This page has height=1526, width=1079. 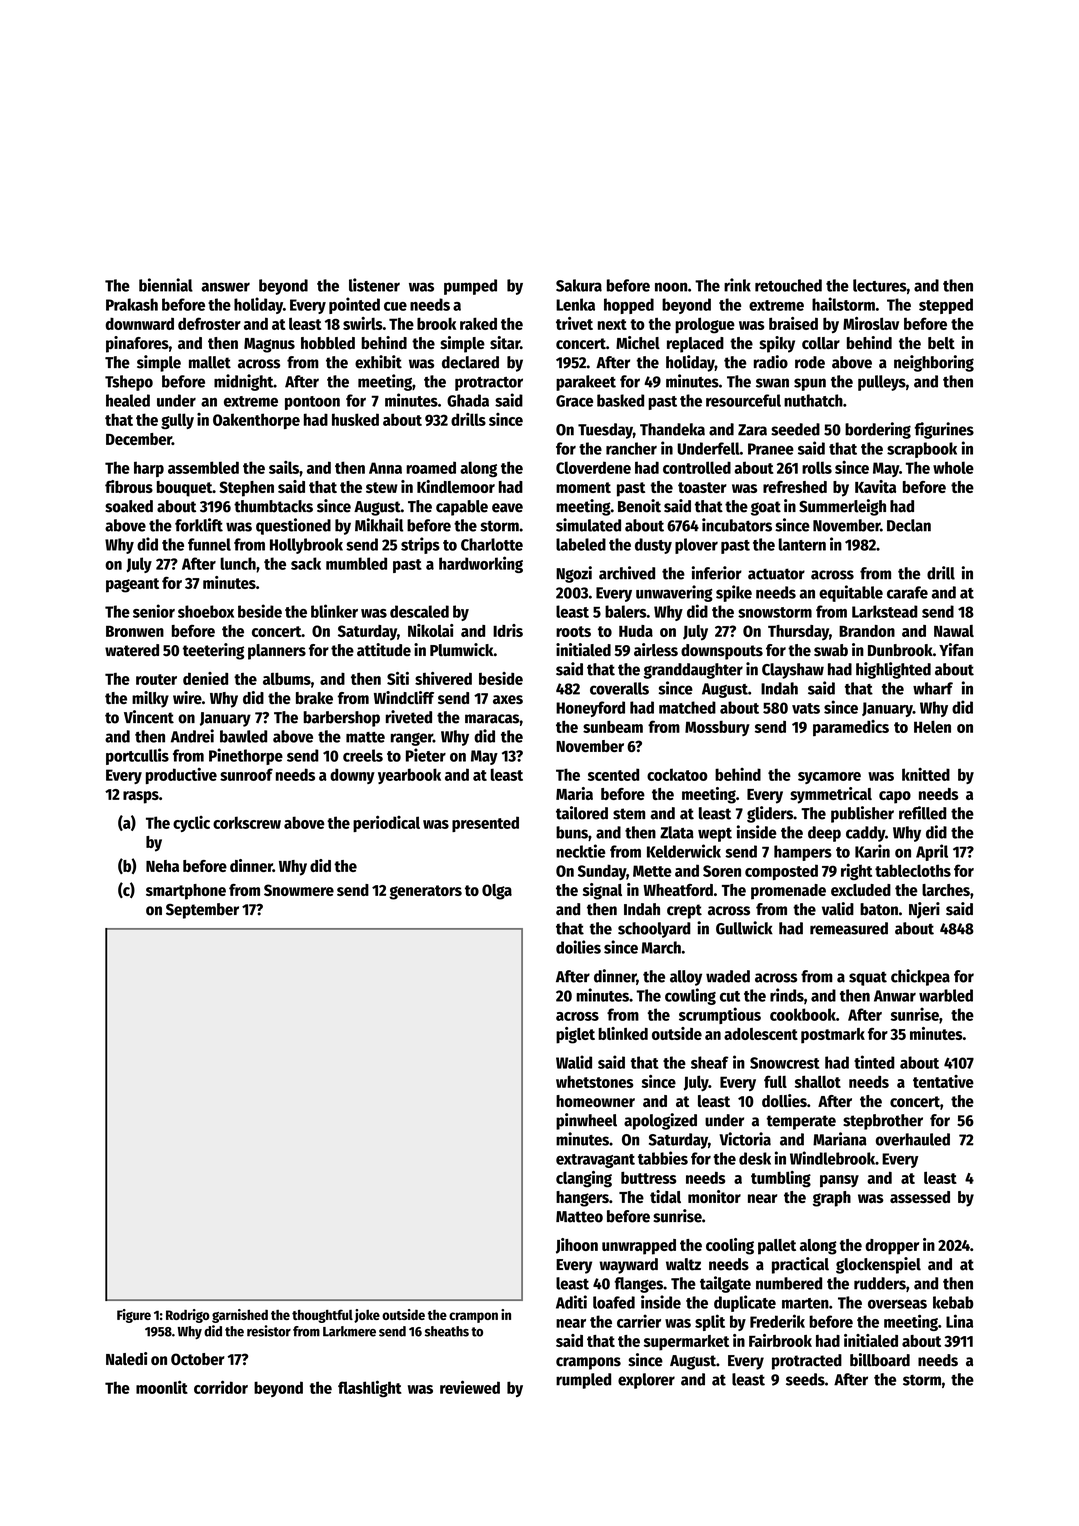 What do you see at coordinates (878, 430) in the page?
I see `bordering` at bounding box center [878, 430].
